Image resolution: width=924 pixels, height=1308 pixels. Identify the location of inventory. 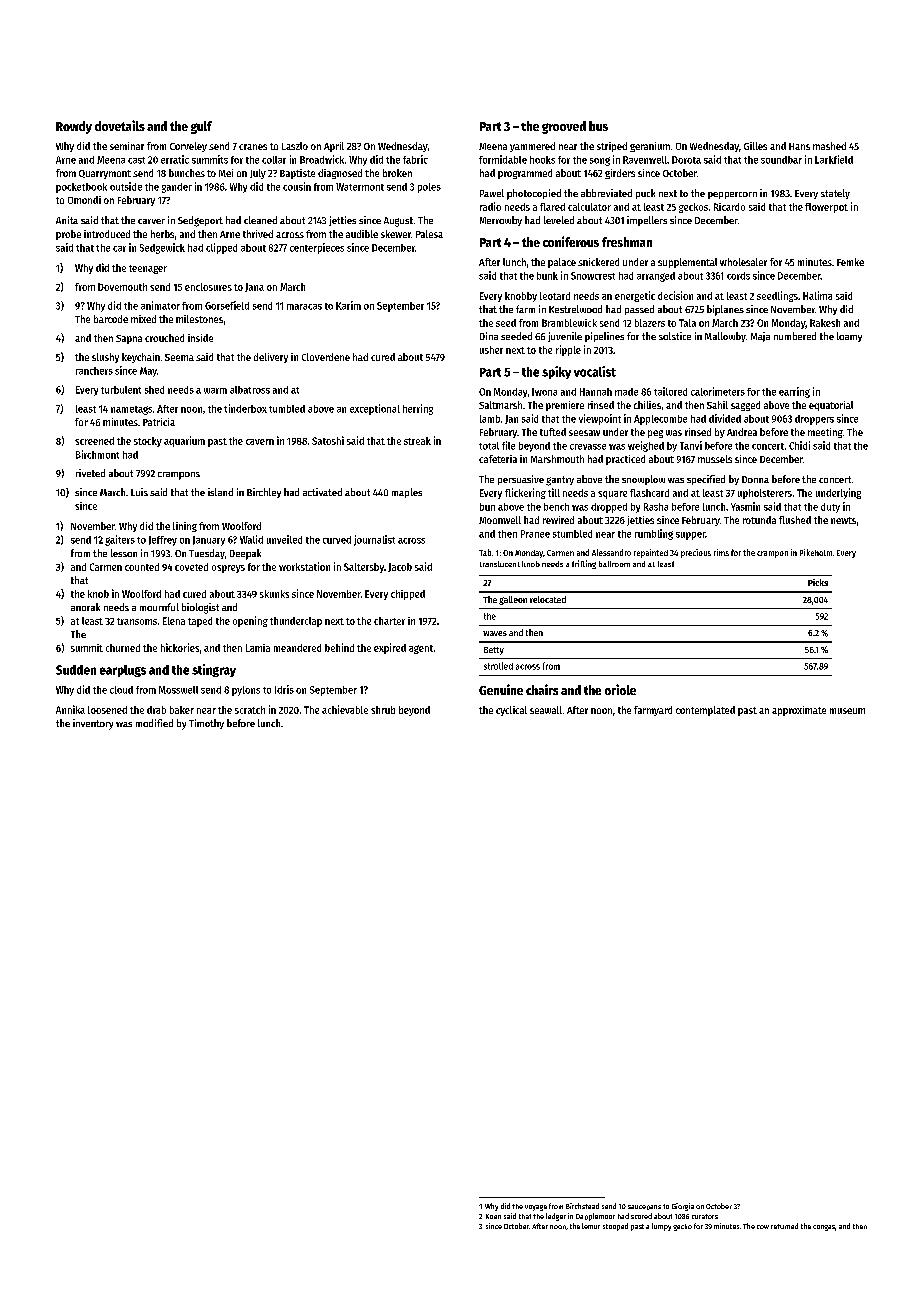
(93, 724).
